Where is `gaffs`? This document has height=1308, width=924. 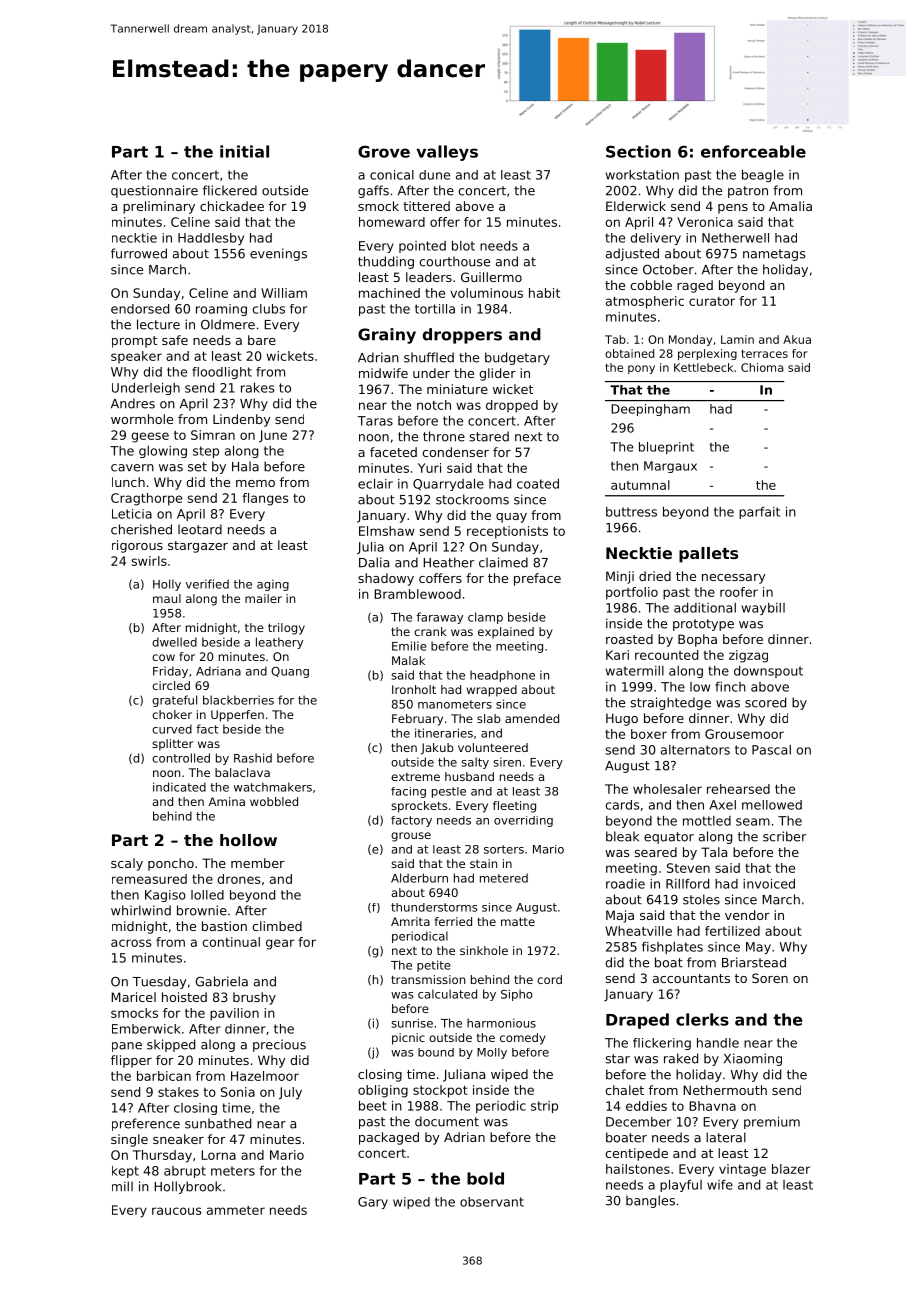 gaffs is located at coordinates (373, 191).
